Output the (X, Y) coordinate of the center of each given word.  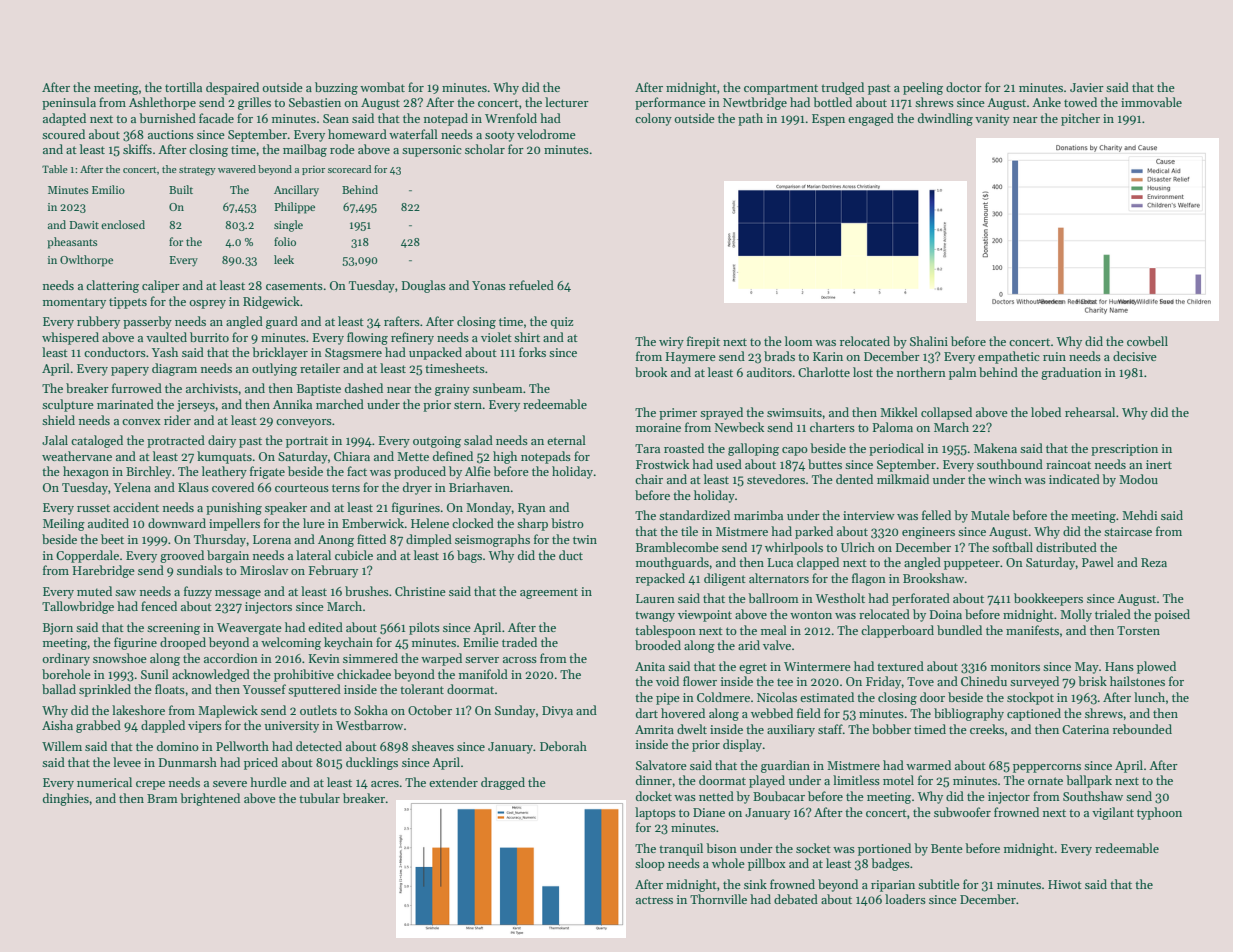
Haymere (690, 358)
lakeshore (138, 710)
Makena (995, 448)
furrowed (137, 388)
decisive (1135, 356)
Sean (336, 118)
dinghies (66, 799)
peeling (923, 88)
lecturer (567, 102)
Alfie (478, 471)
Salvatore (661, 765)
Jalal (55, 440)
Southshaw (1093, 796)
